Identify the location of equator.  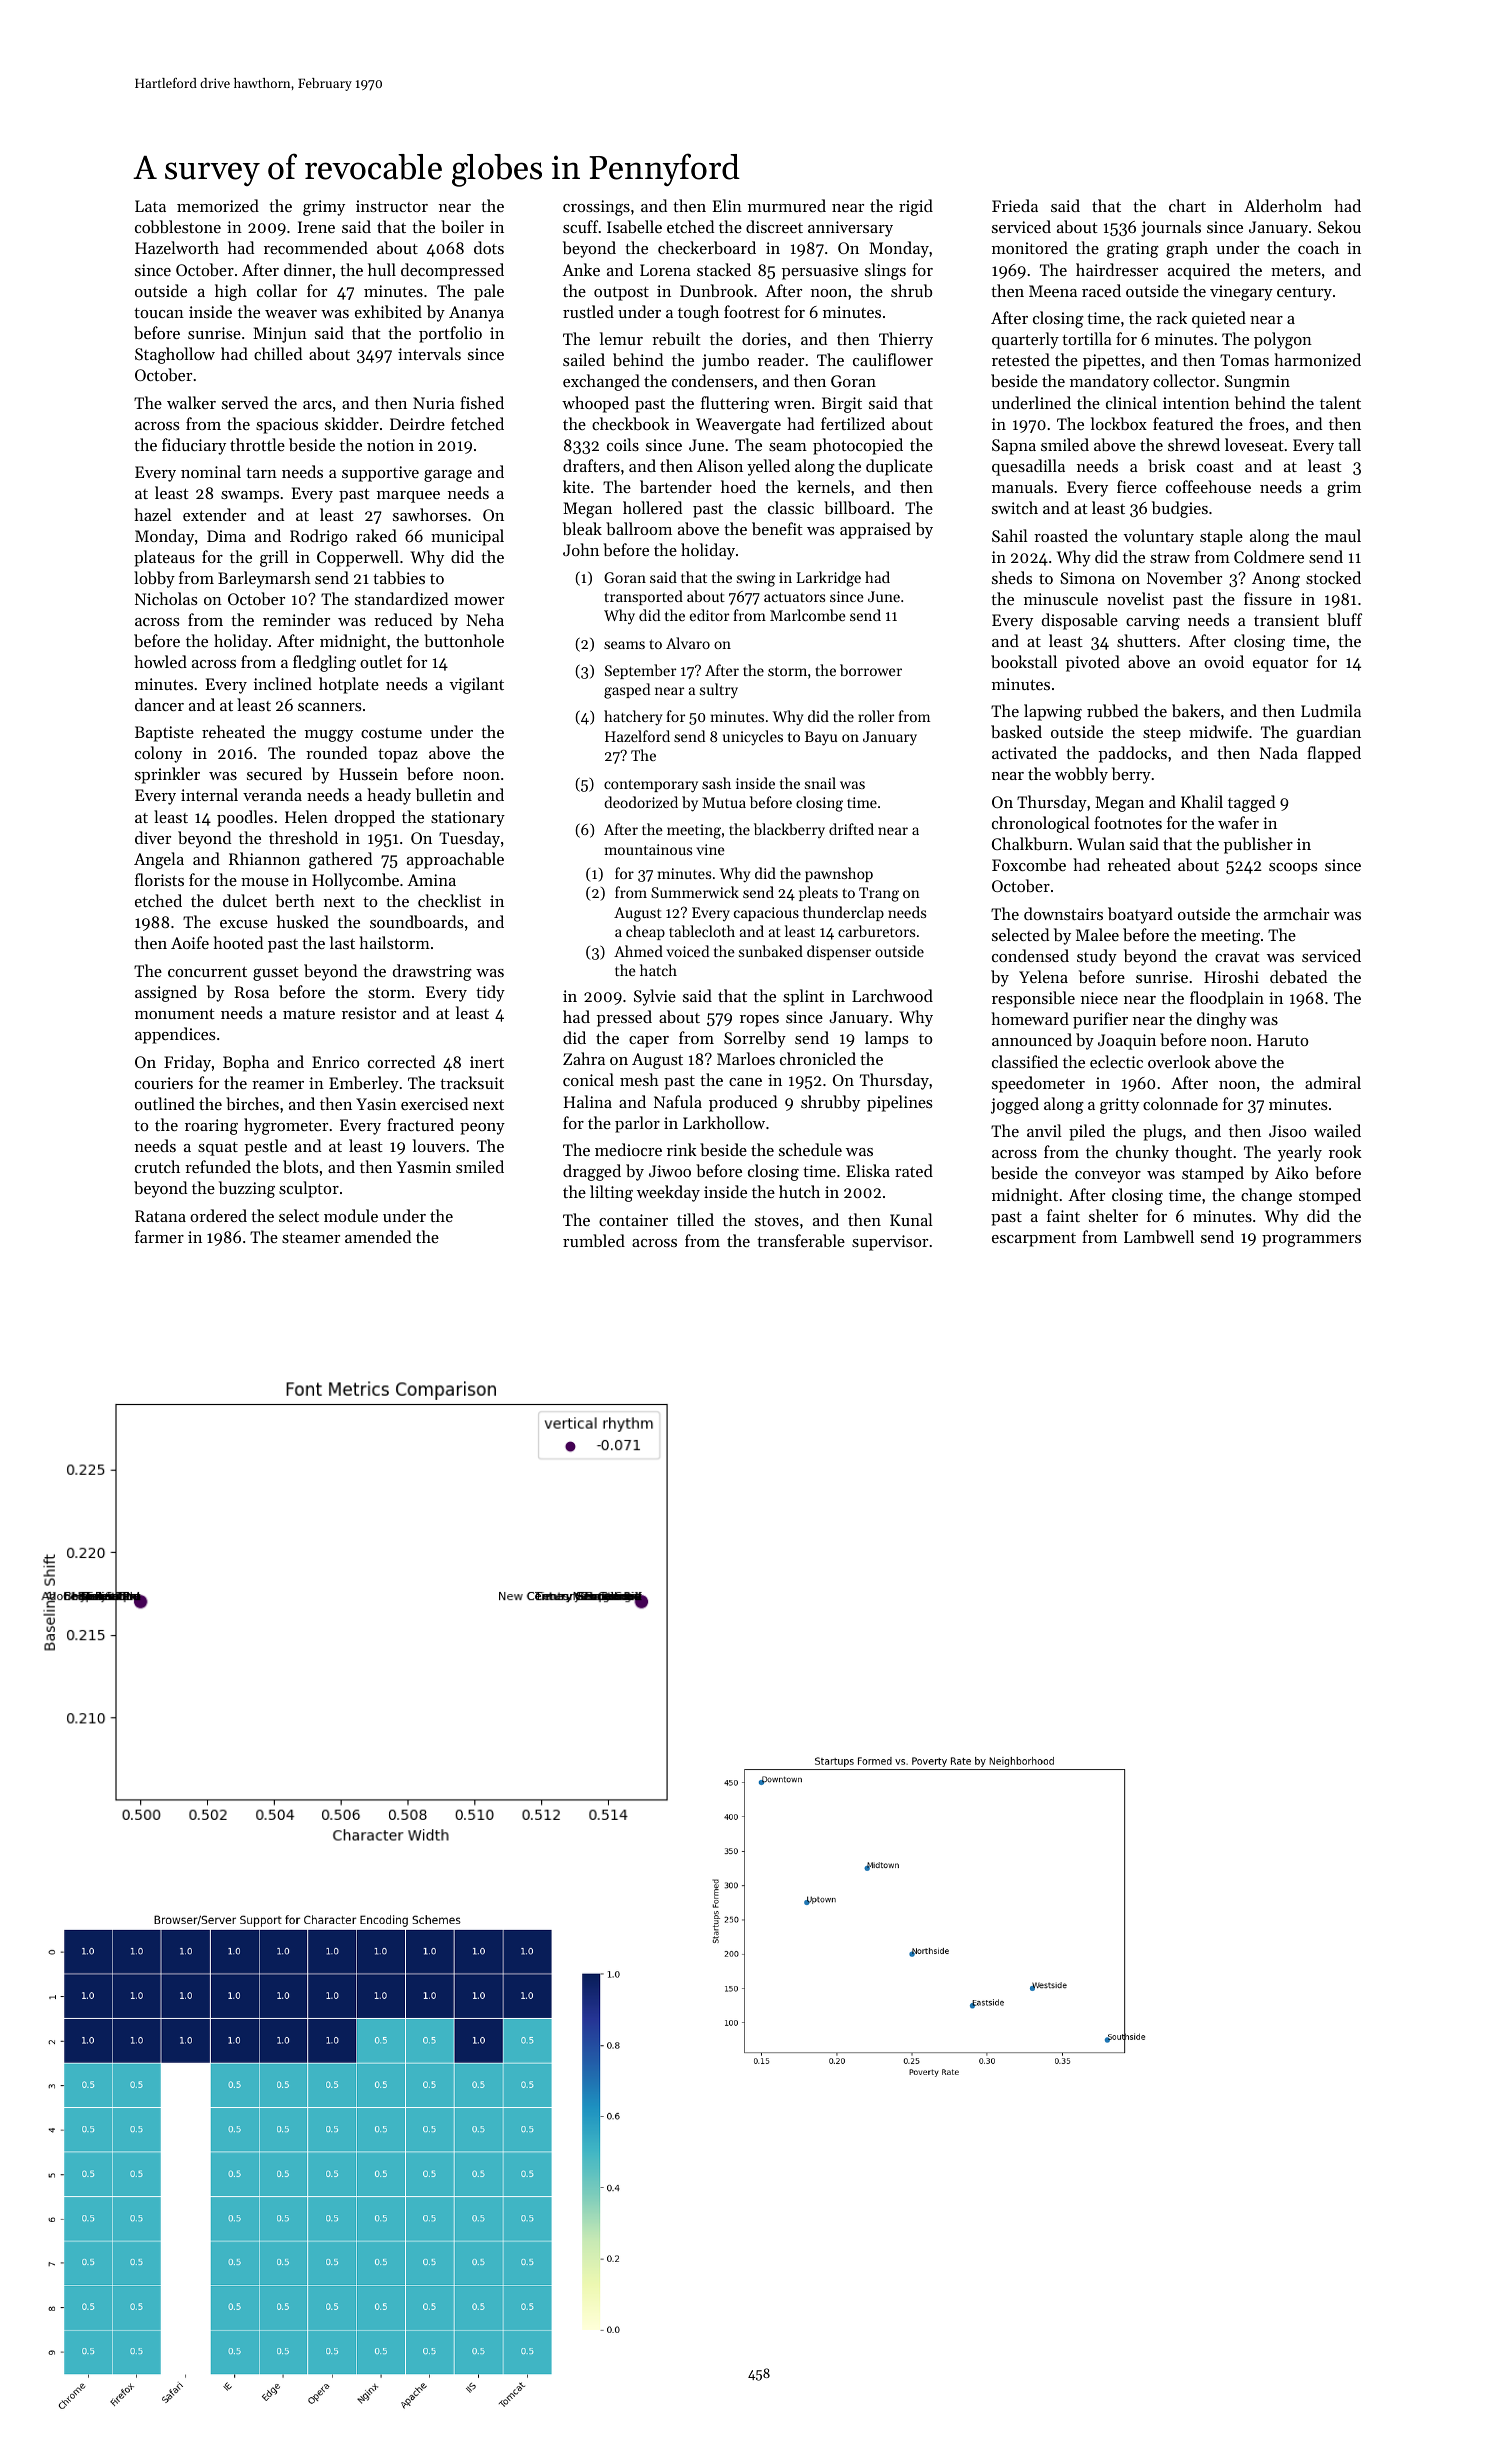
(1280, 665).
